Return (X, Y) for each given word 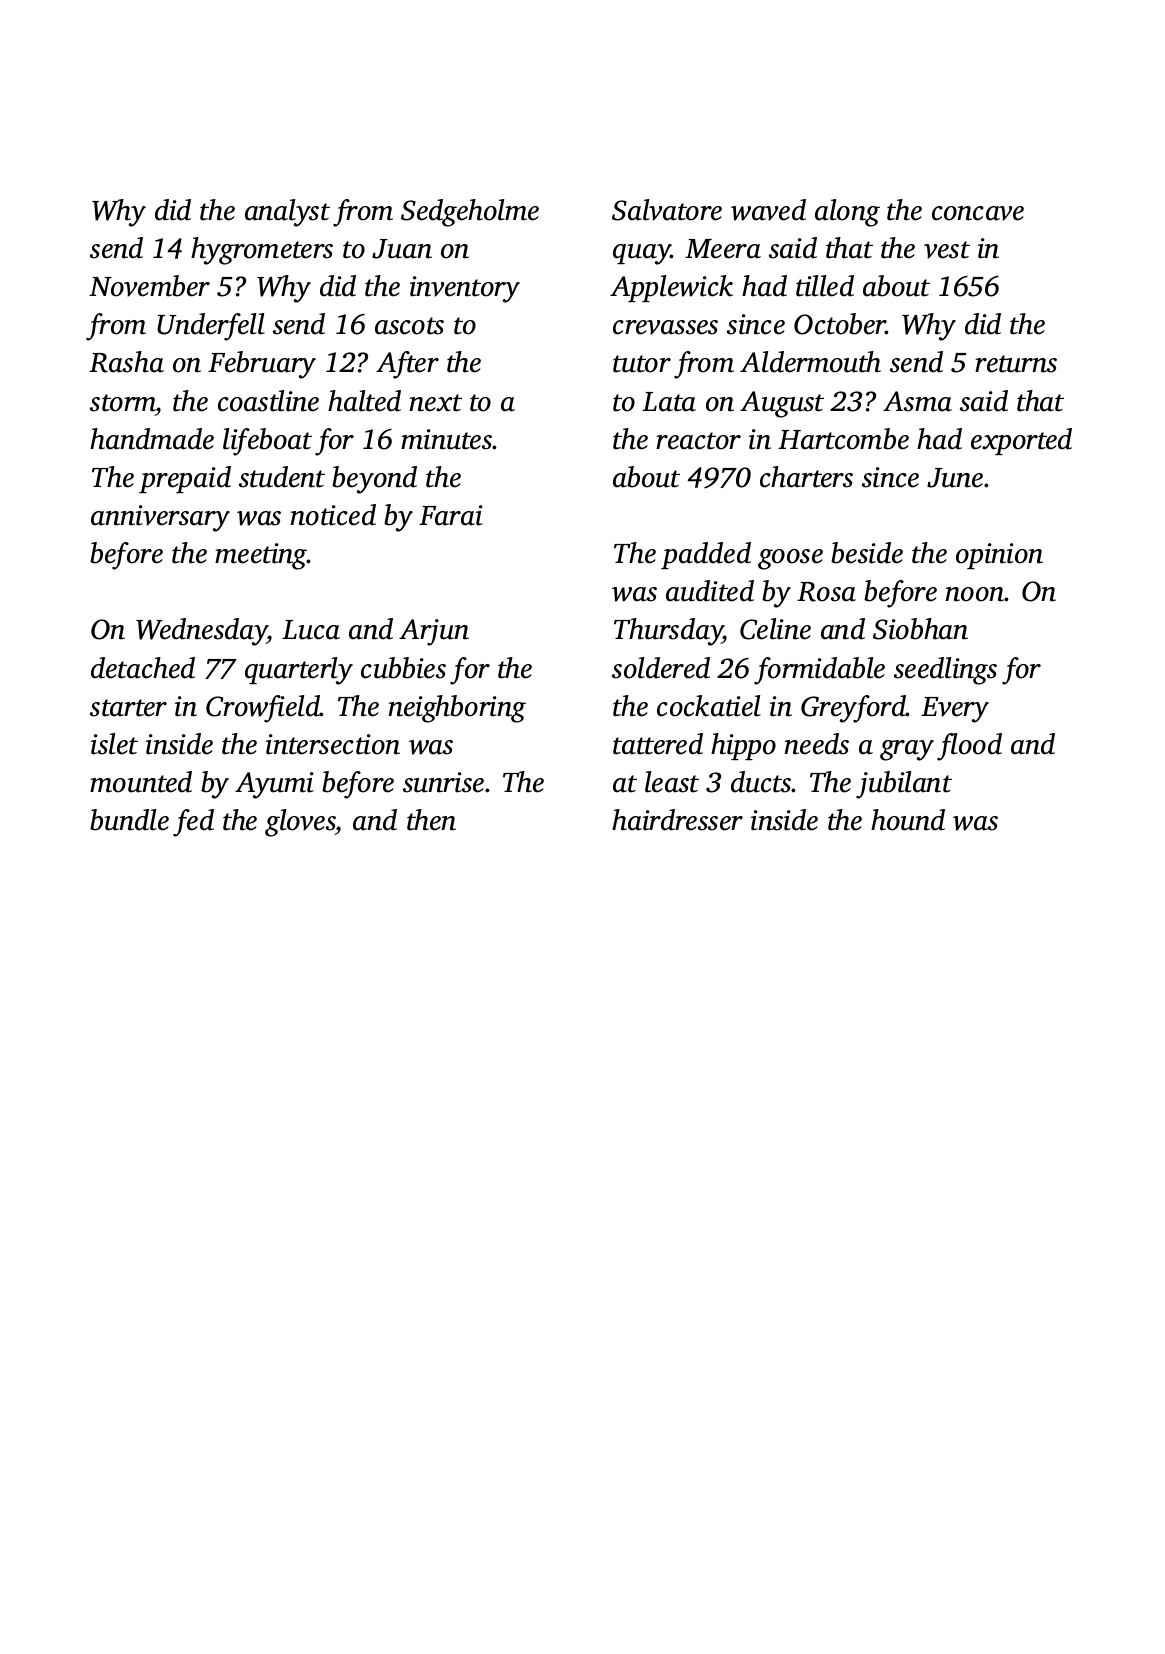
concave (978, 213)
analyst (287, 213)
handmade (152, 439)
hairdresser (677, 820)
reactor (698, 441)
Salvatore (667, 210)
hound (908, 820)
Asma (917, 401)
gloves (300, 823)
